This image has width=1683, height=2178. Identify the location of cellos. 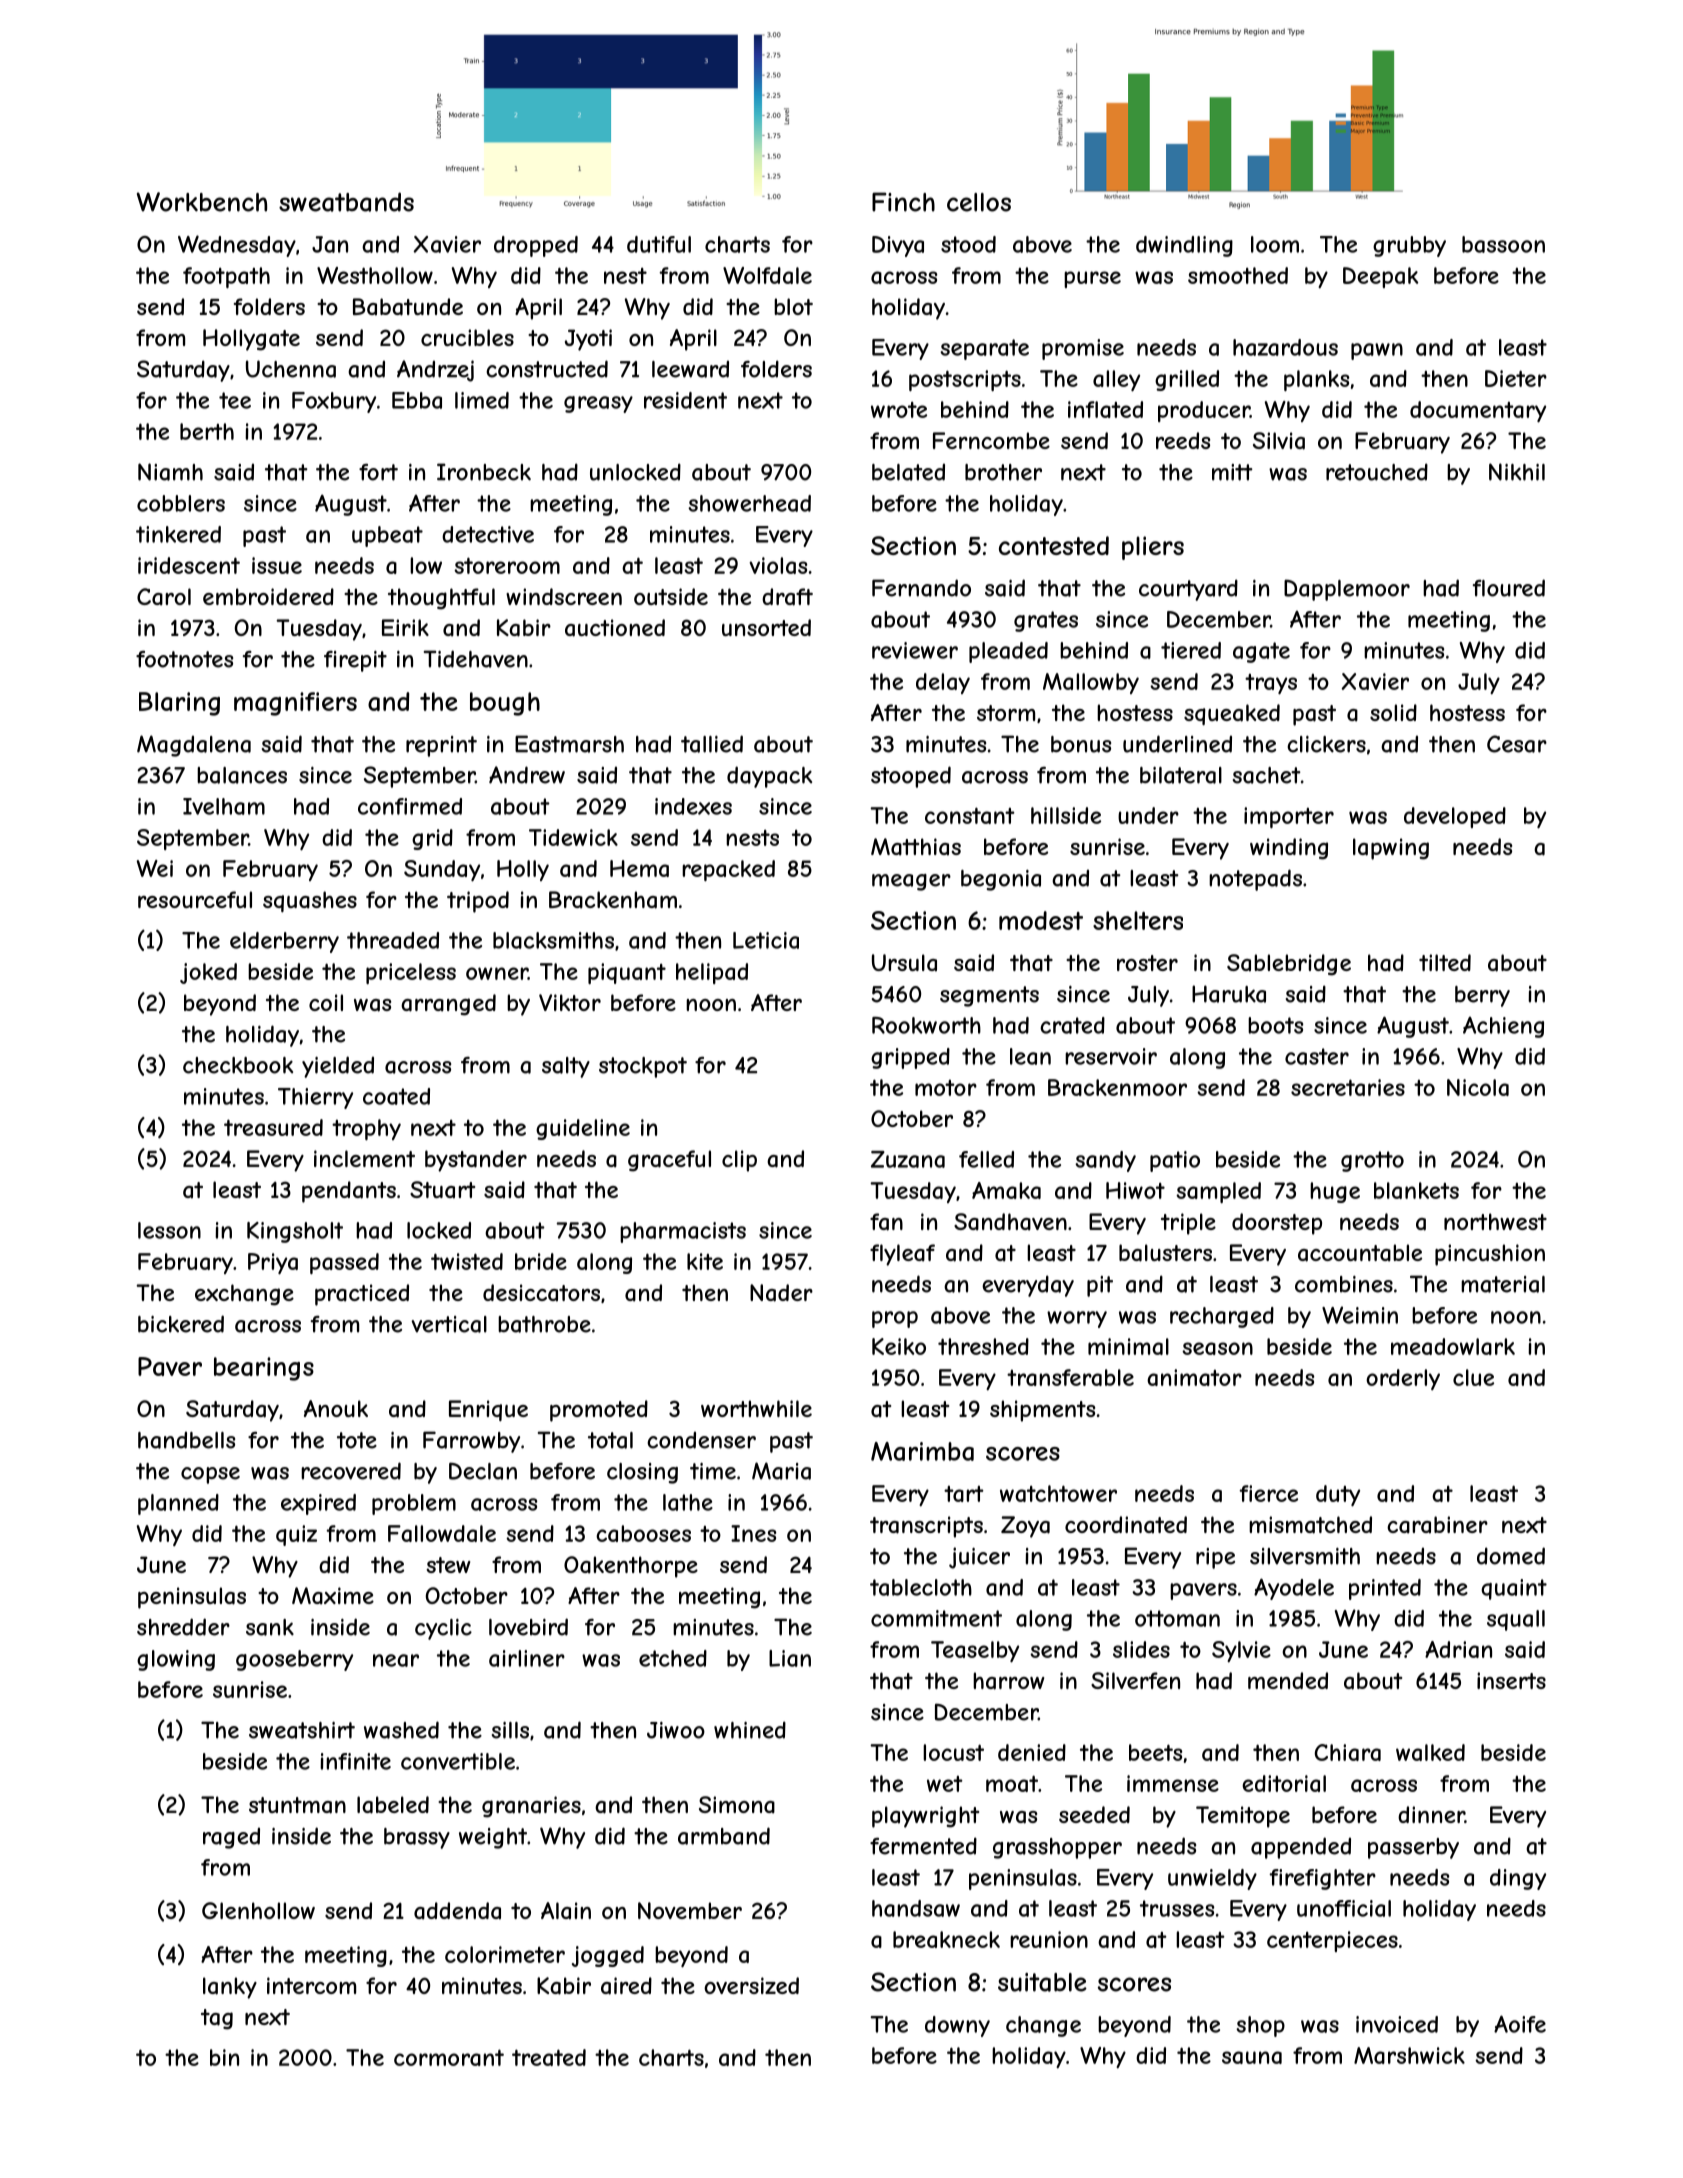
(979, 202).
